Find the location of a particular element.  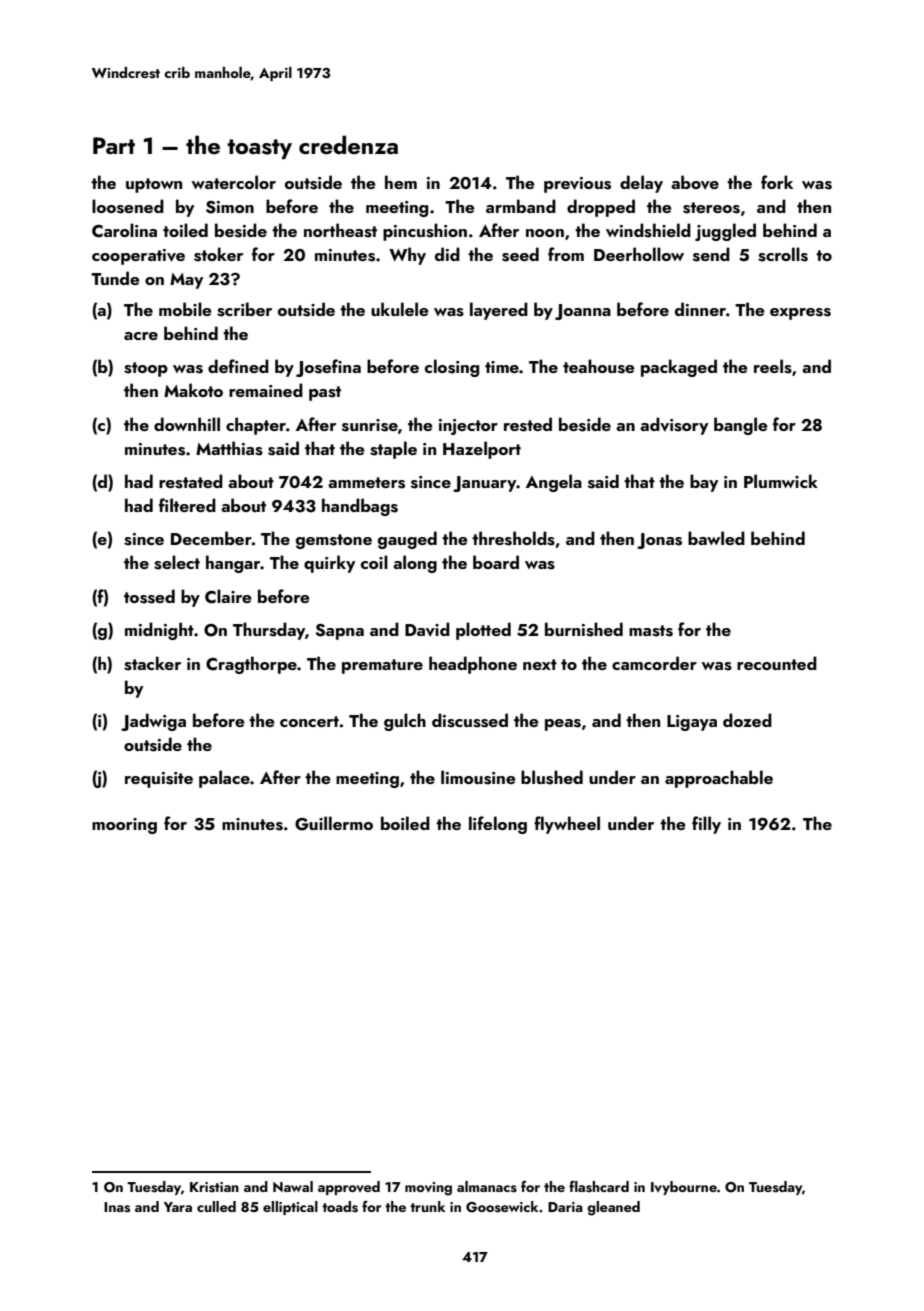

fork is located at coordinates (777, 182).
